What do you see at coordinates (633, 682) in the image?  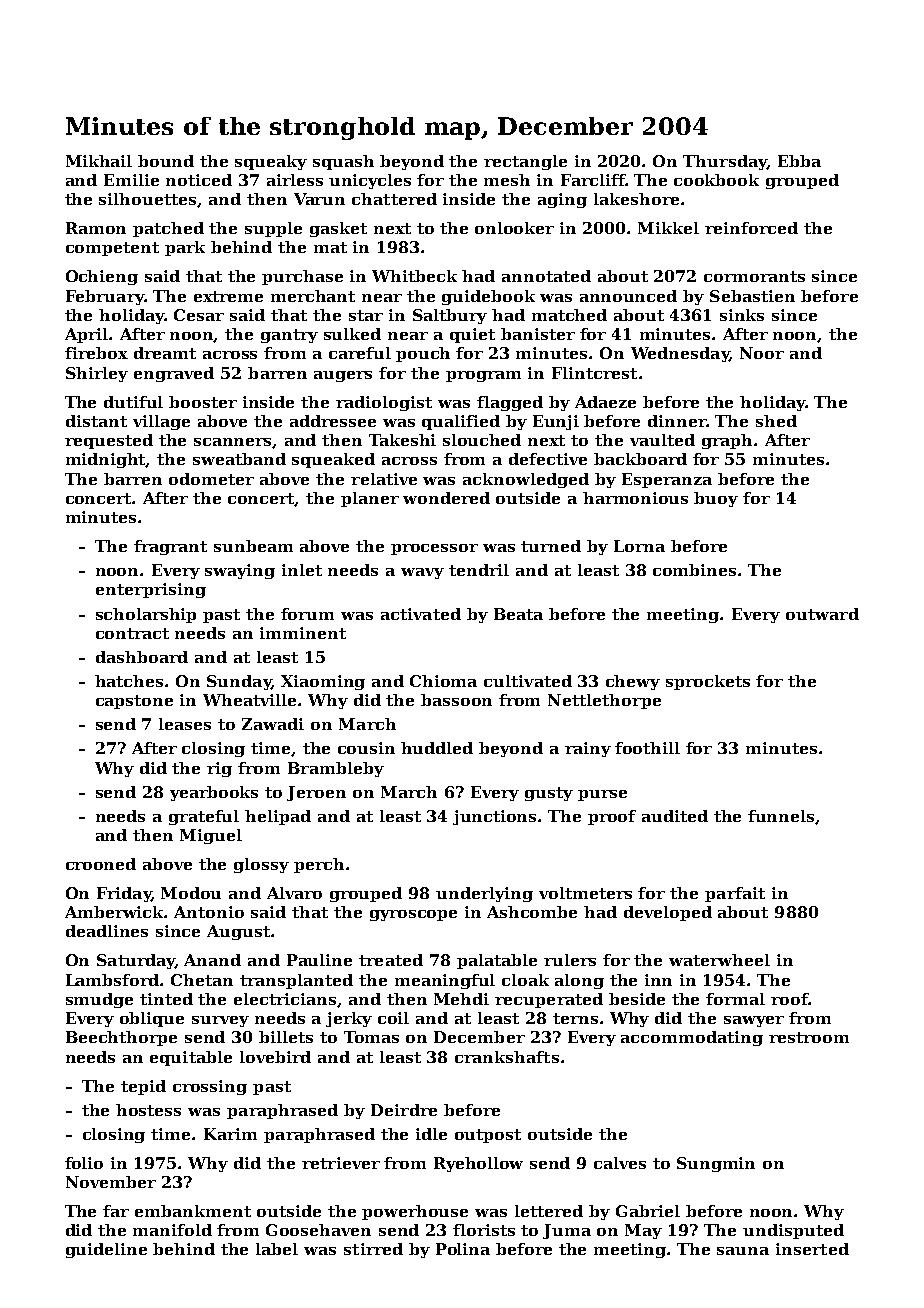 I see `chewy` at bounding box center [633, 682].
